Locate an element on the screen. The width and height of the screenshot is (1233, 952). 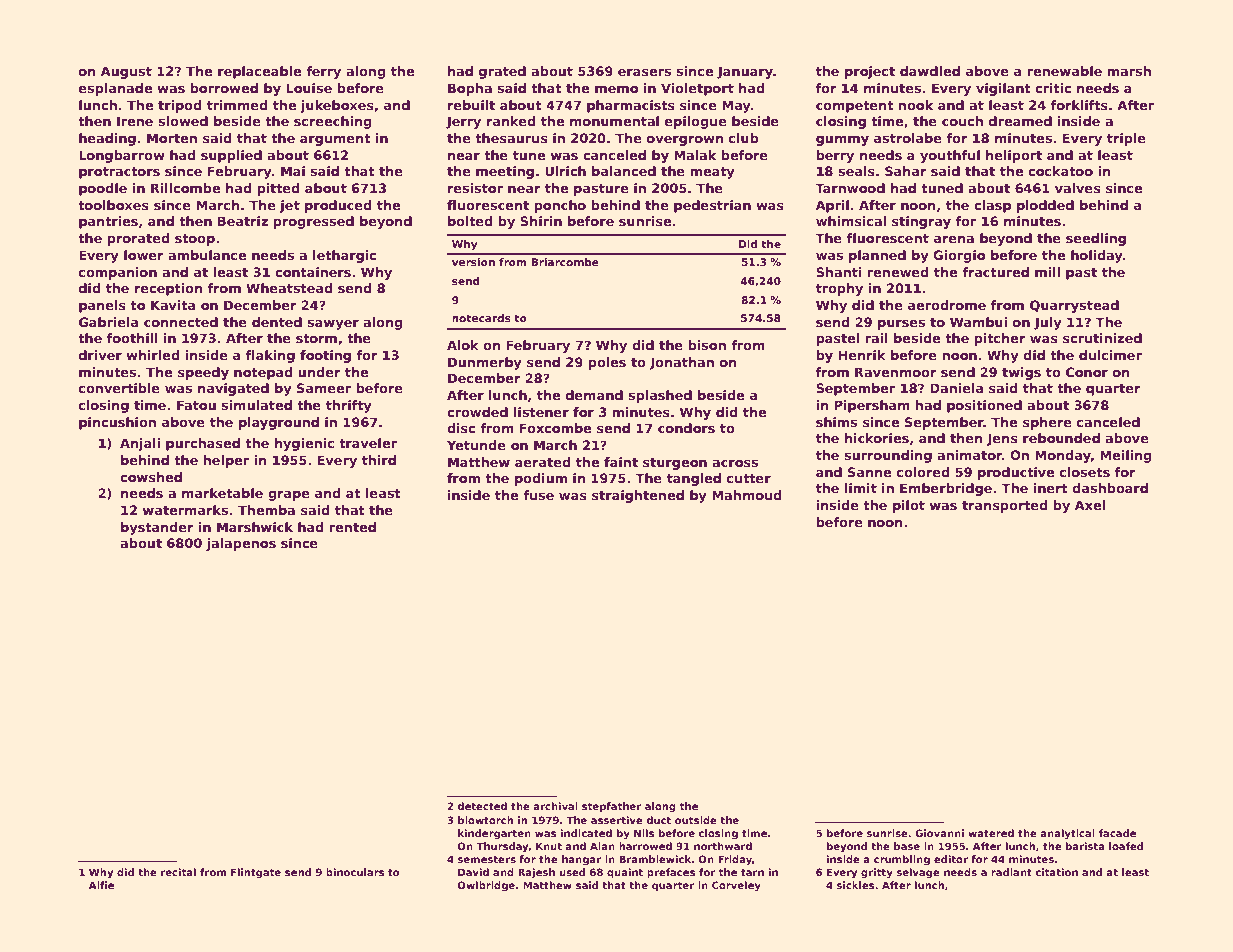
transported is located at coordinates (1004, 506).
